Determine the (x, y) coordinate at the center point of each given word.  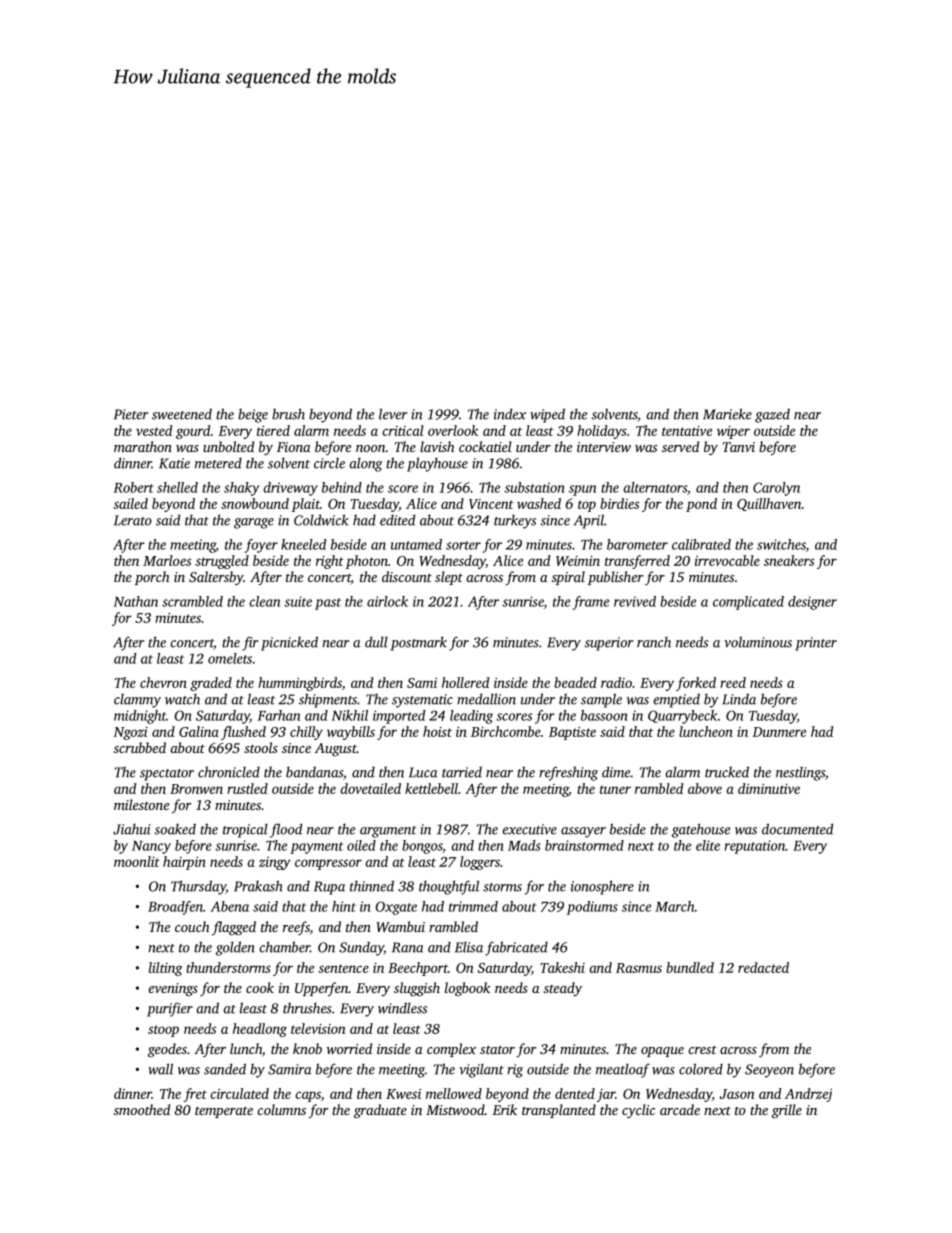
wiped (547, 415)
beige (253, 416)
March (675, 906)
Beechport (418, 969)
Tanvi (739, 447)
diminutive (769, 788)
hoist (437, 731)
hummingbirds (300, 684)
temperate (224, 1112)
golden (235, 948)
